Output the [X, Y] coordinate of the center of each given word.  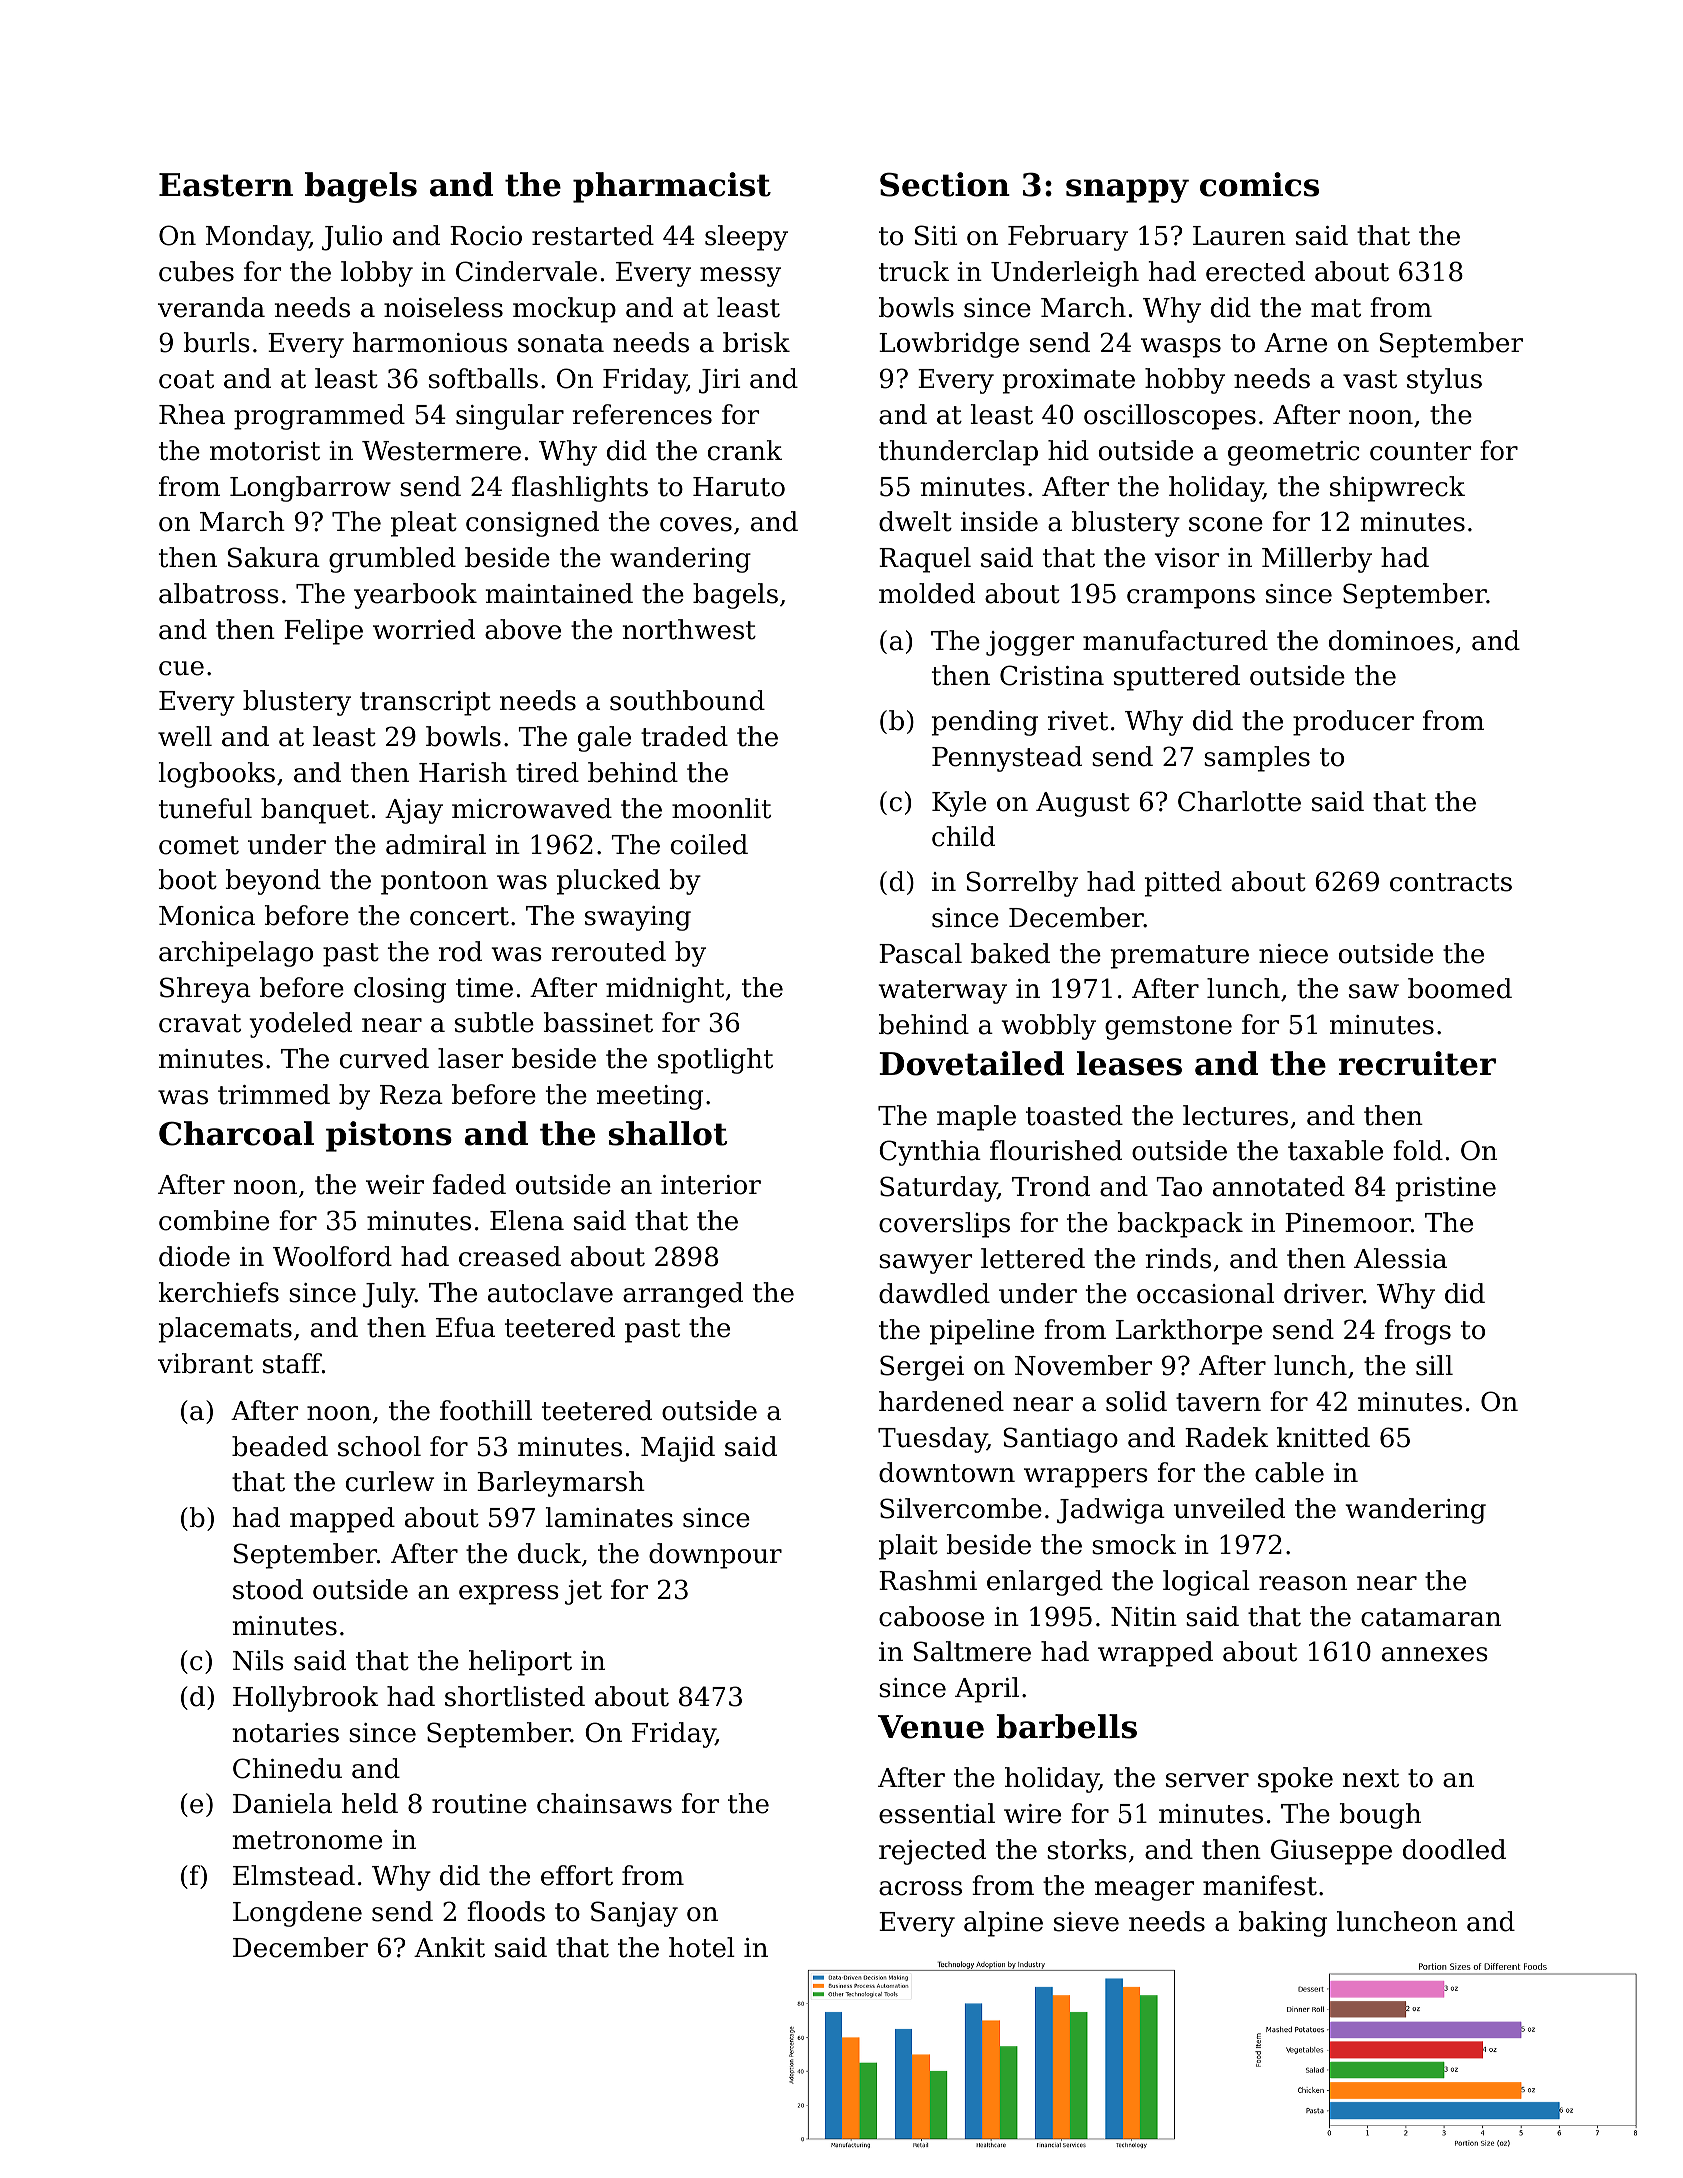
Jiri [720, 381]
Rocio [486, 236]
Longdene [297, 1914]
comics [1259, 184]
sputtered [1177, 678]
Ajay [414, 811]
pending [985, 723]
